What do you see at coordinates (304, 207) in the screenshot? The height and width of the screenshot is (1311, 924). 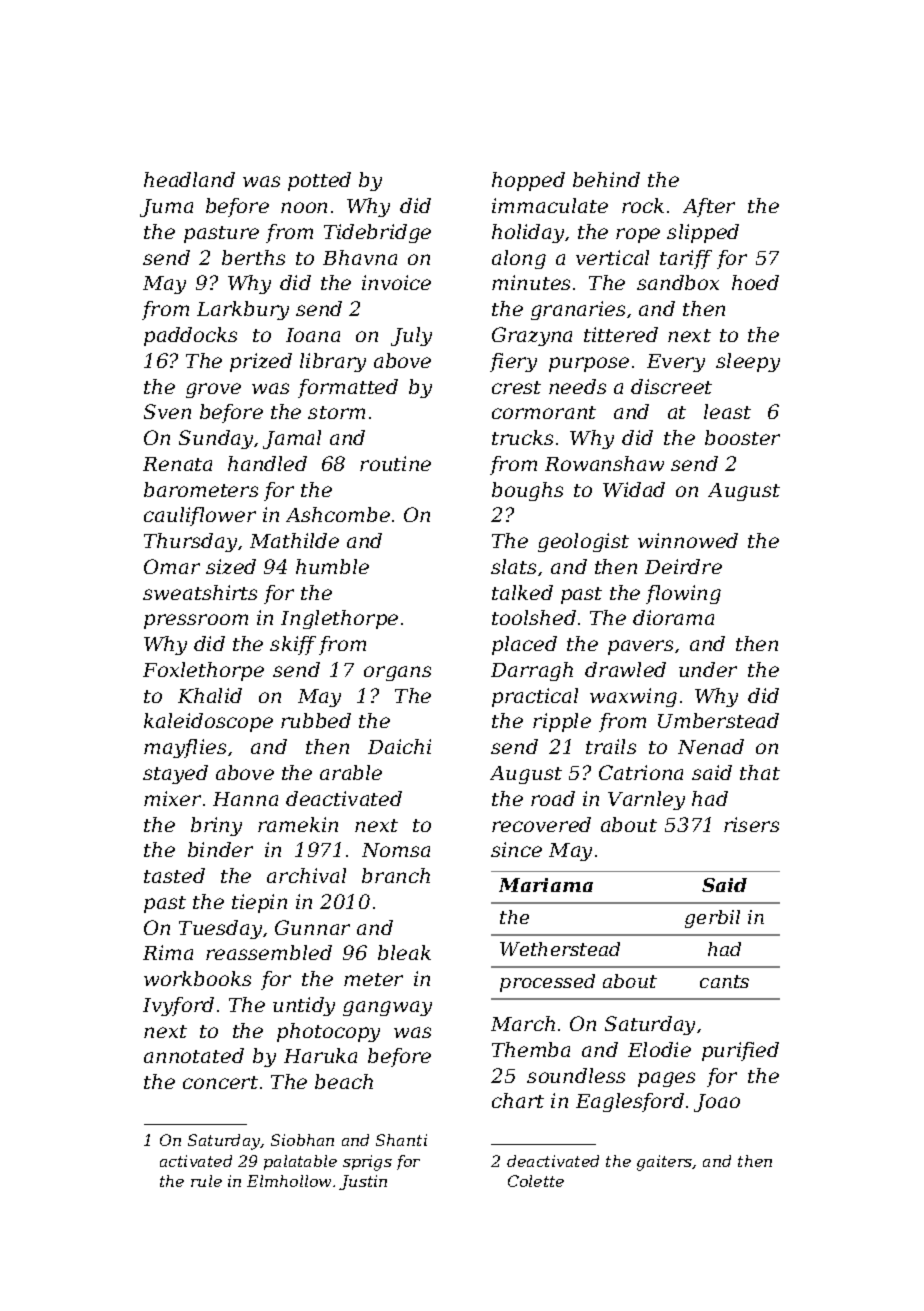 I see `noon` at bounding box center [304, 207].
